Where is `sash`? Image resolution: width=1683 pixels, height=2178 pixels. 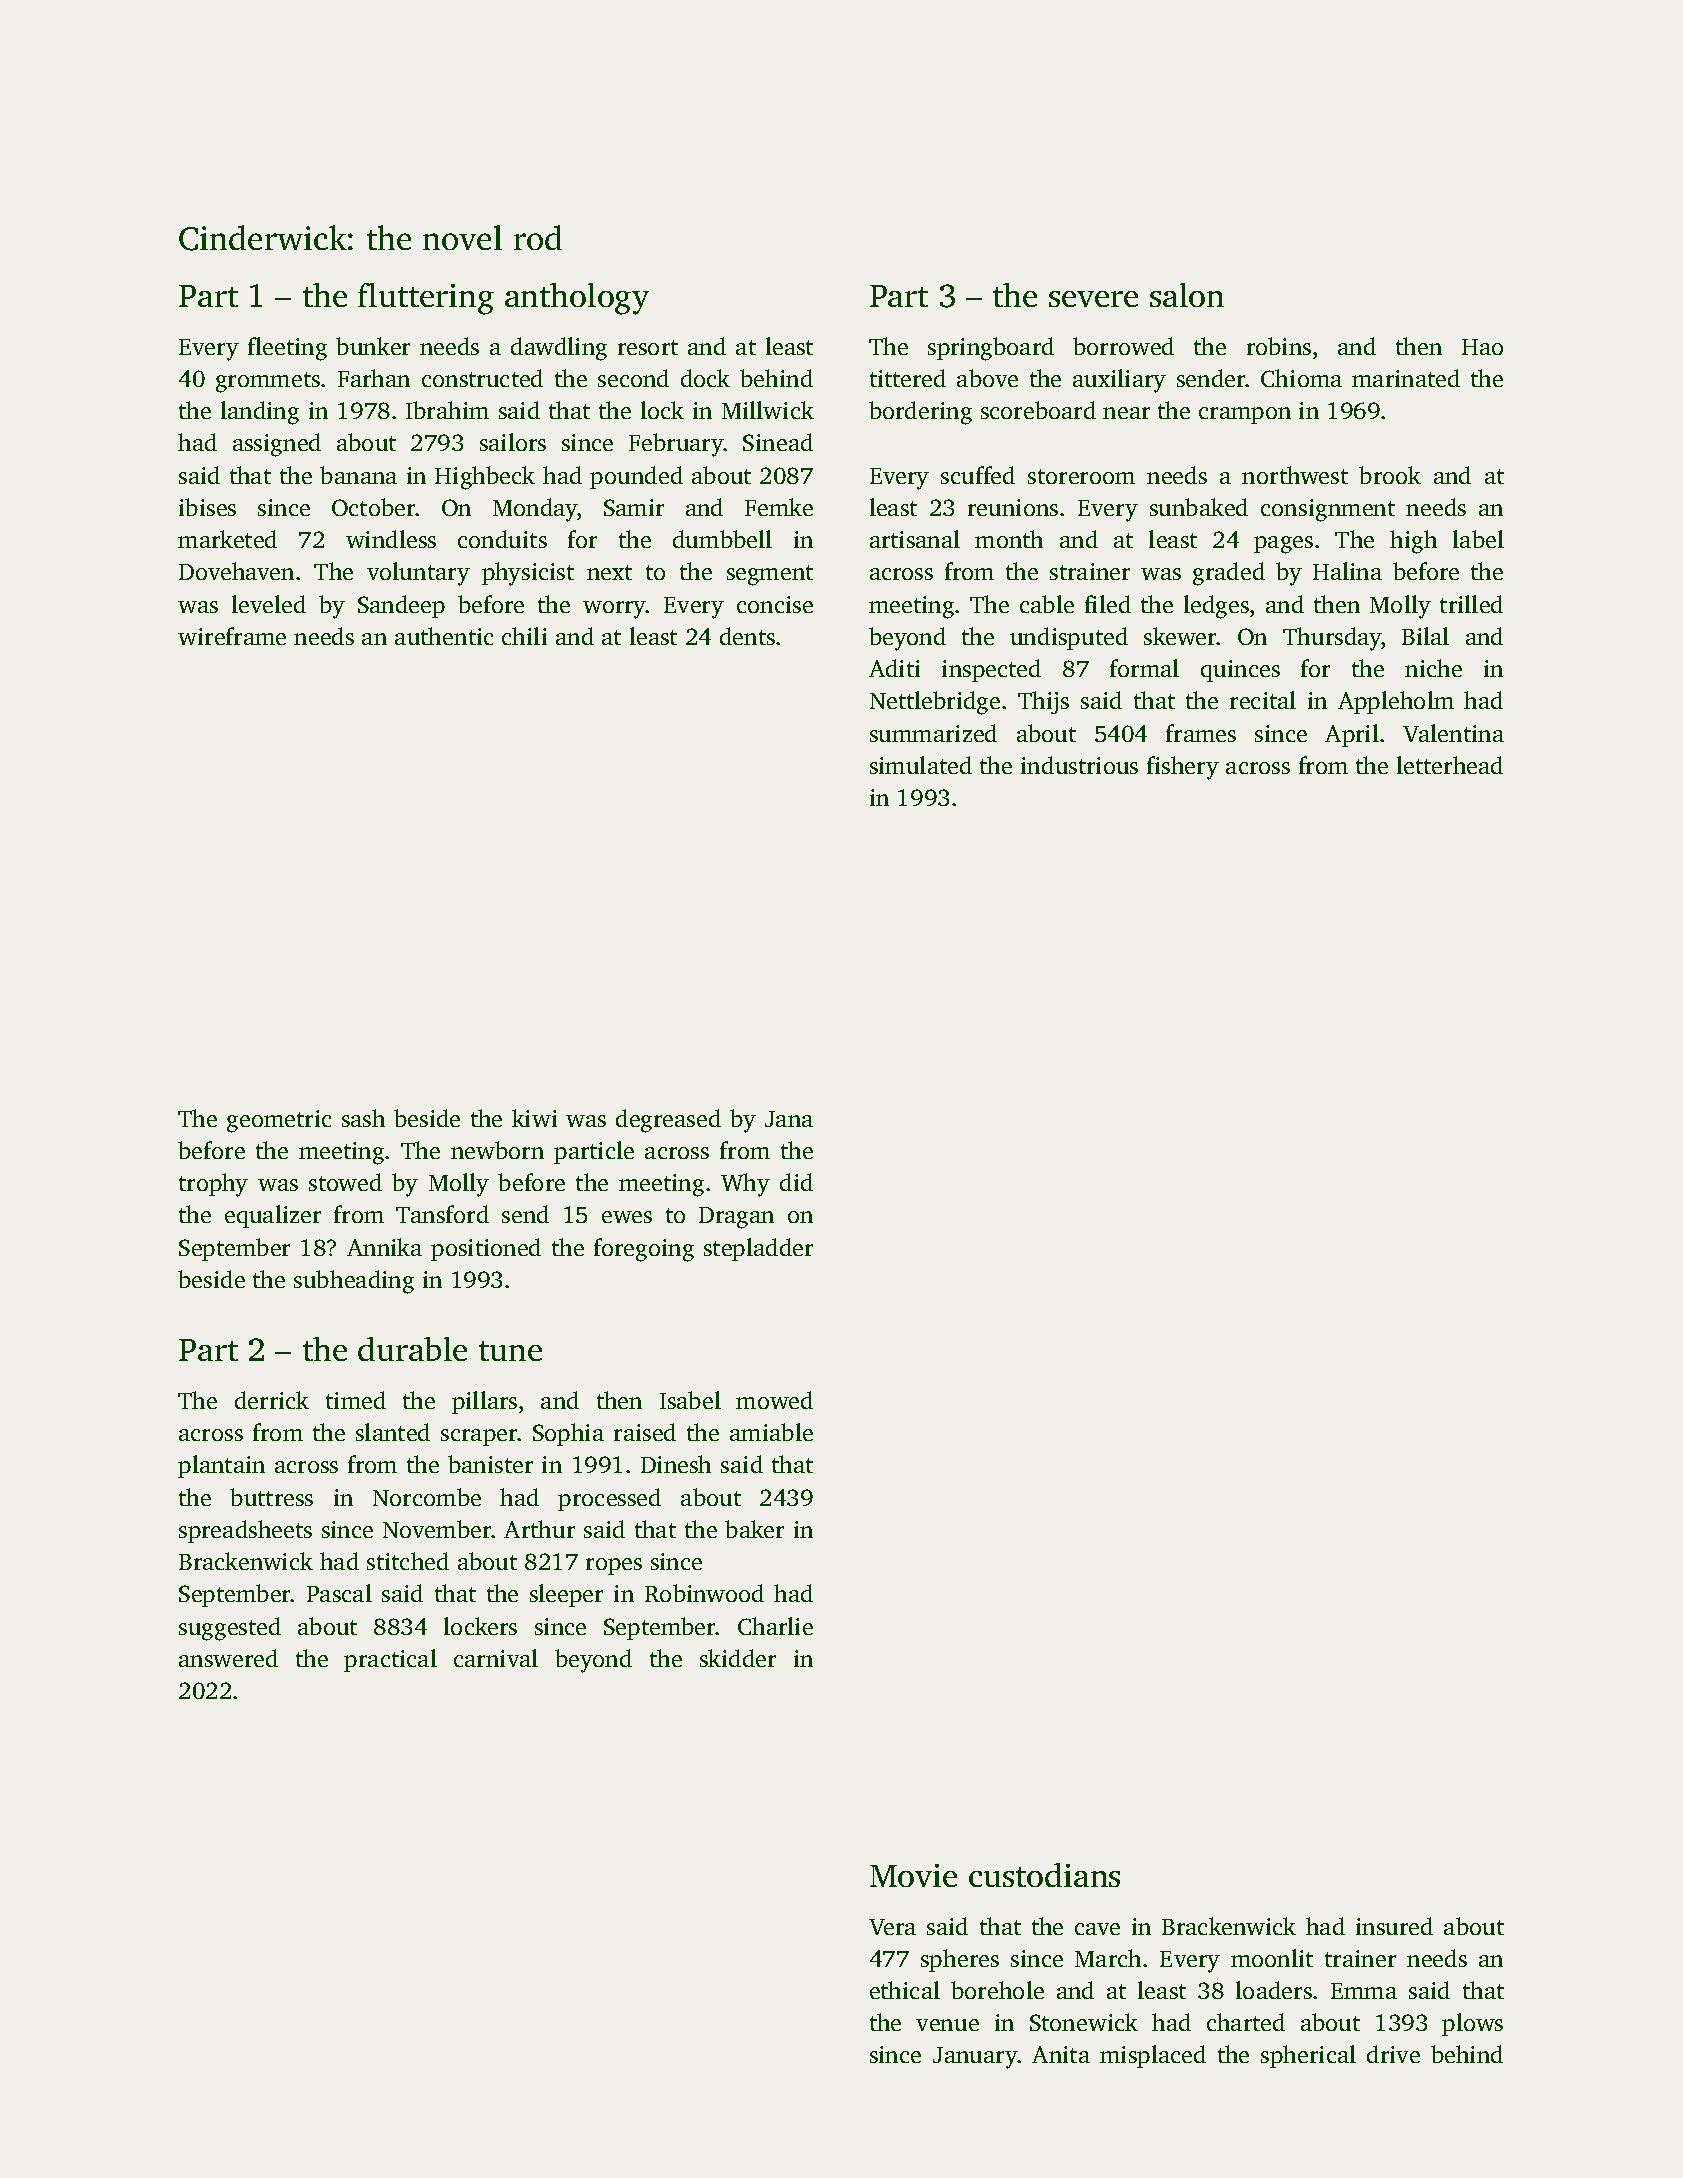 sash is located at coordinates (363, 1118).
